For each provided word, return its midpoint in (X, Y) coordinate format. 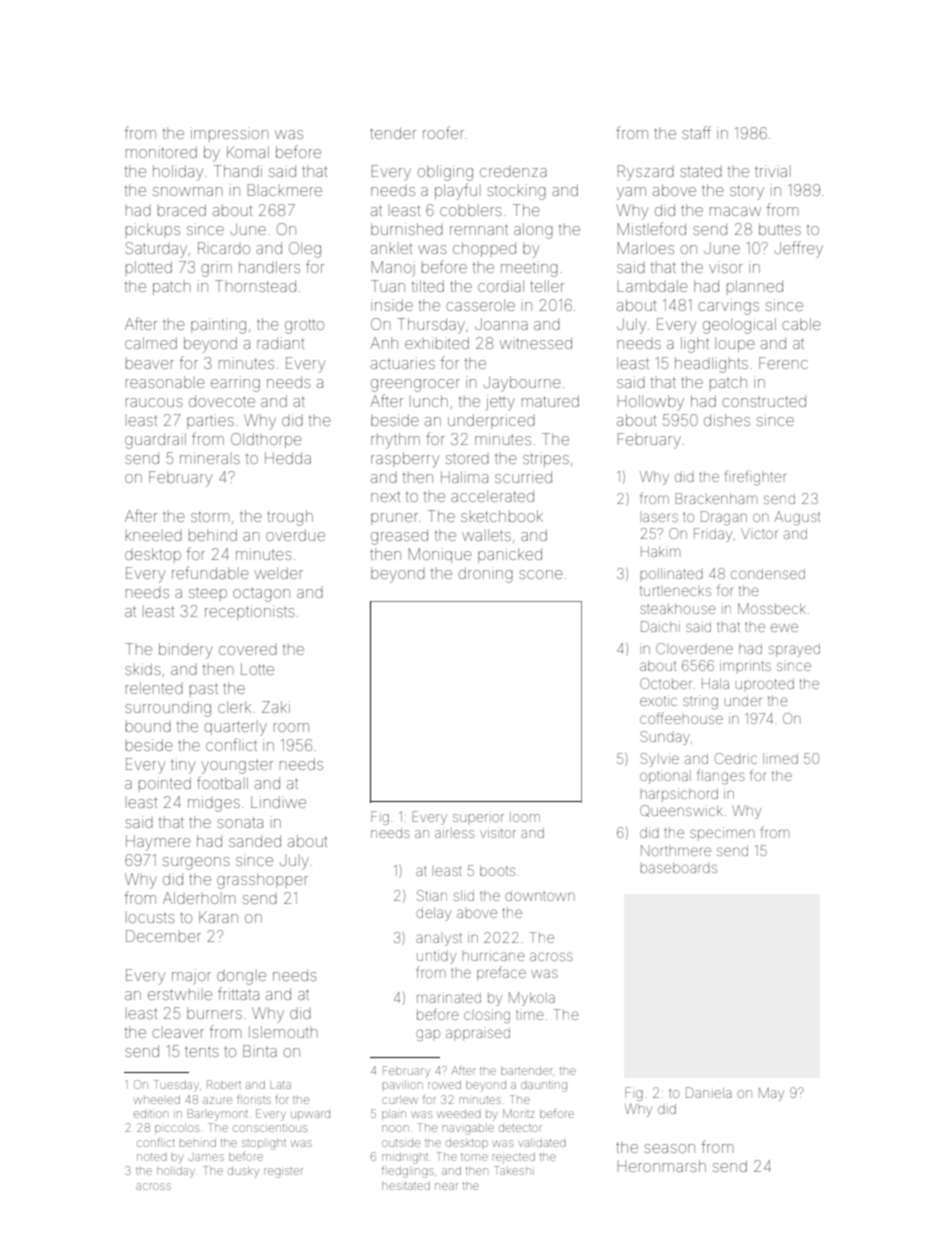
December (163, 936)
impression (229, 134)
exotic (658, 700)
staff (696, 132)
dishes (727, 420)
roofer (443, 132)
